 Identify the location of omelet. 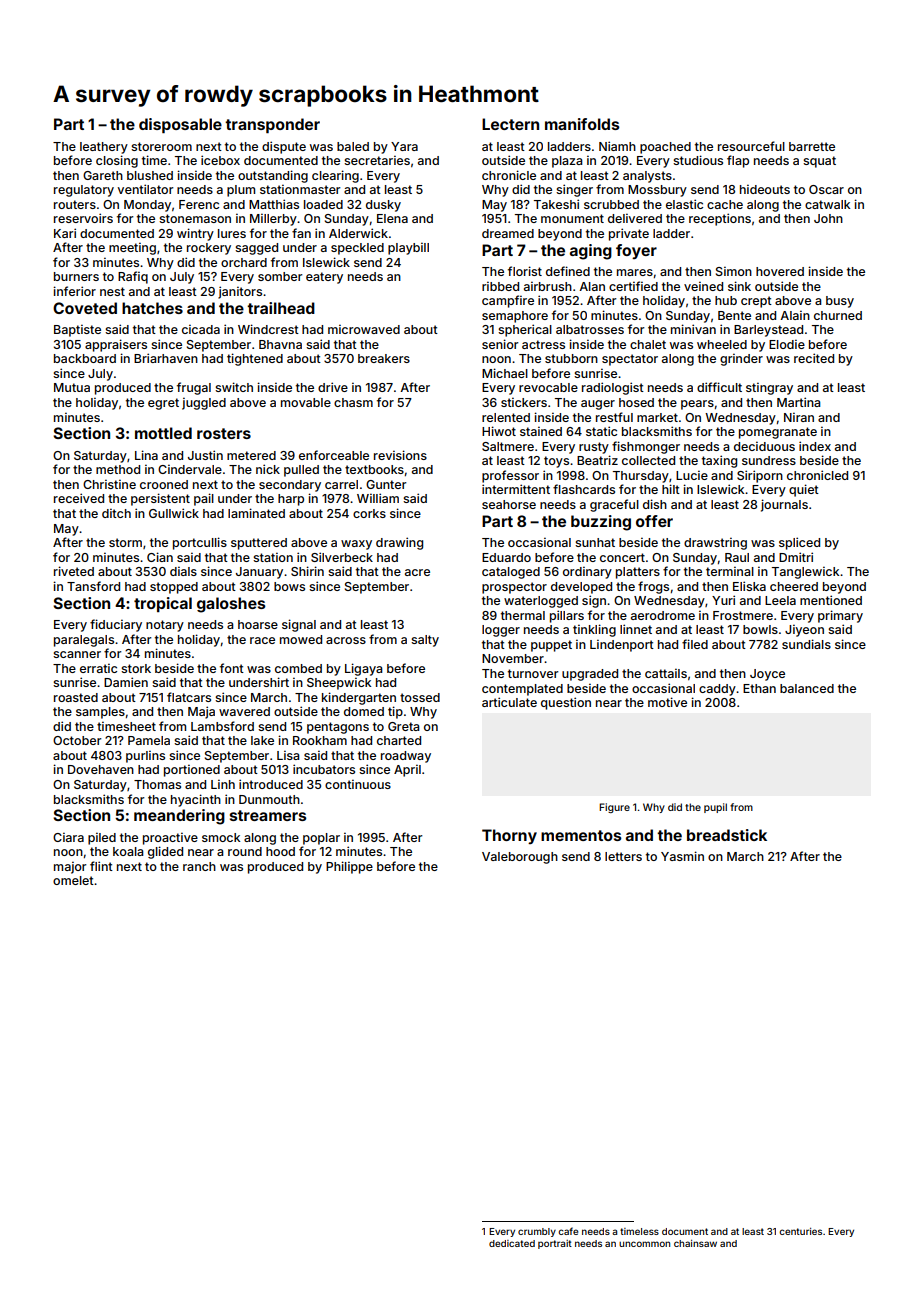
(73, 880).
